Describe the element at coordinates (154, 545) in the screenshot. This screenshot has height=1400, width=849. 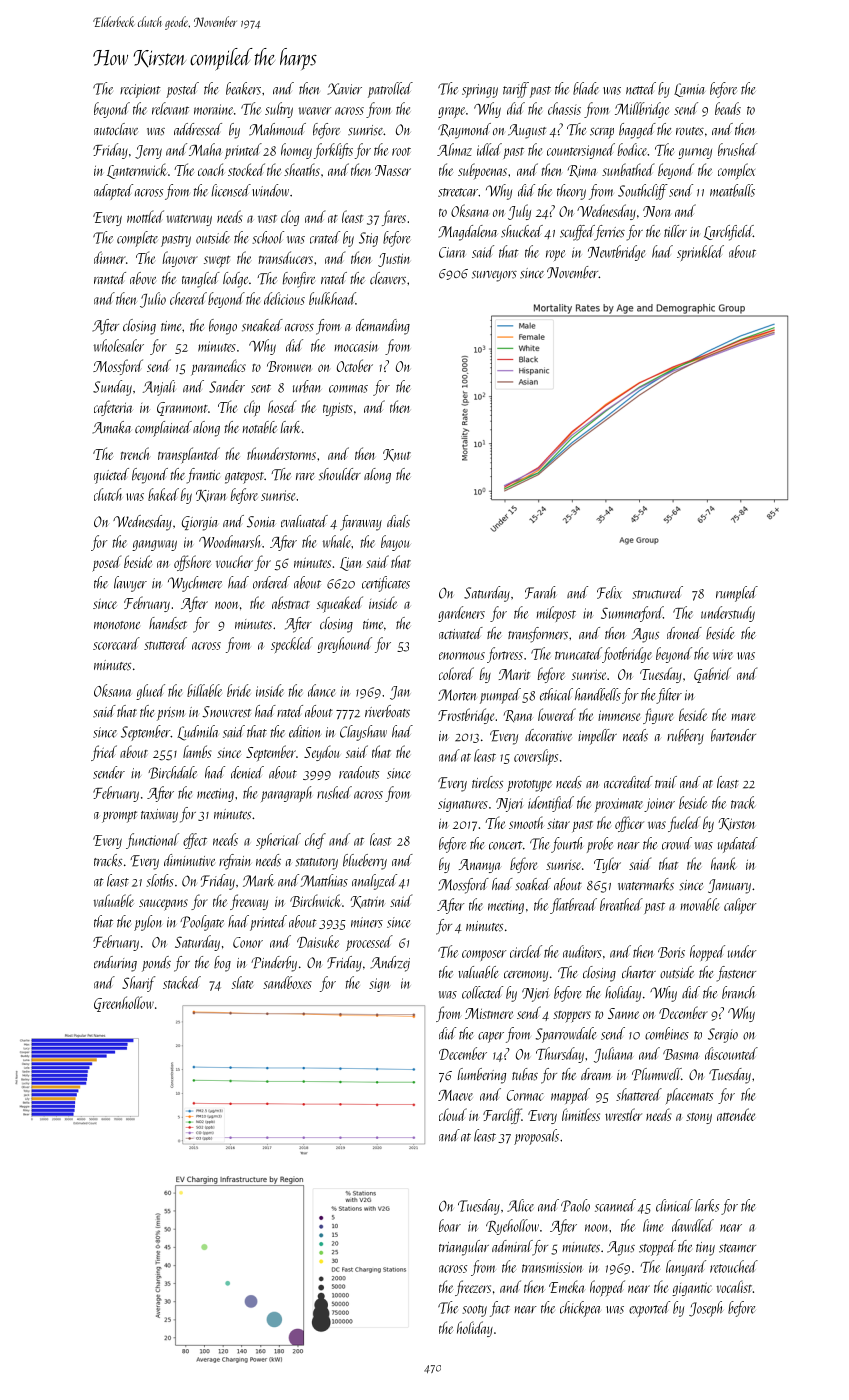
I see `gangway` at that location.
